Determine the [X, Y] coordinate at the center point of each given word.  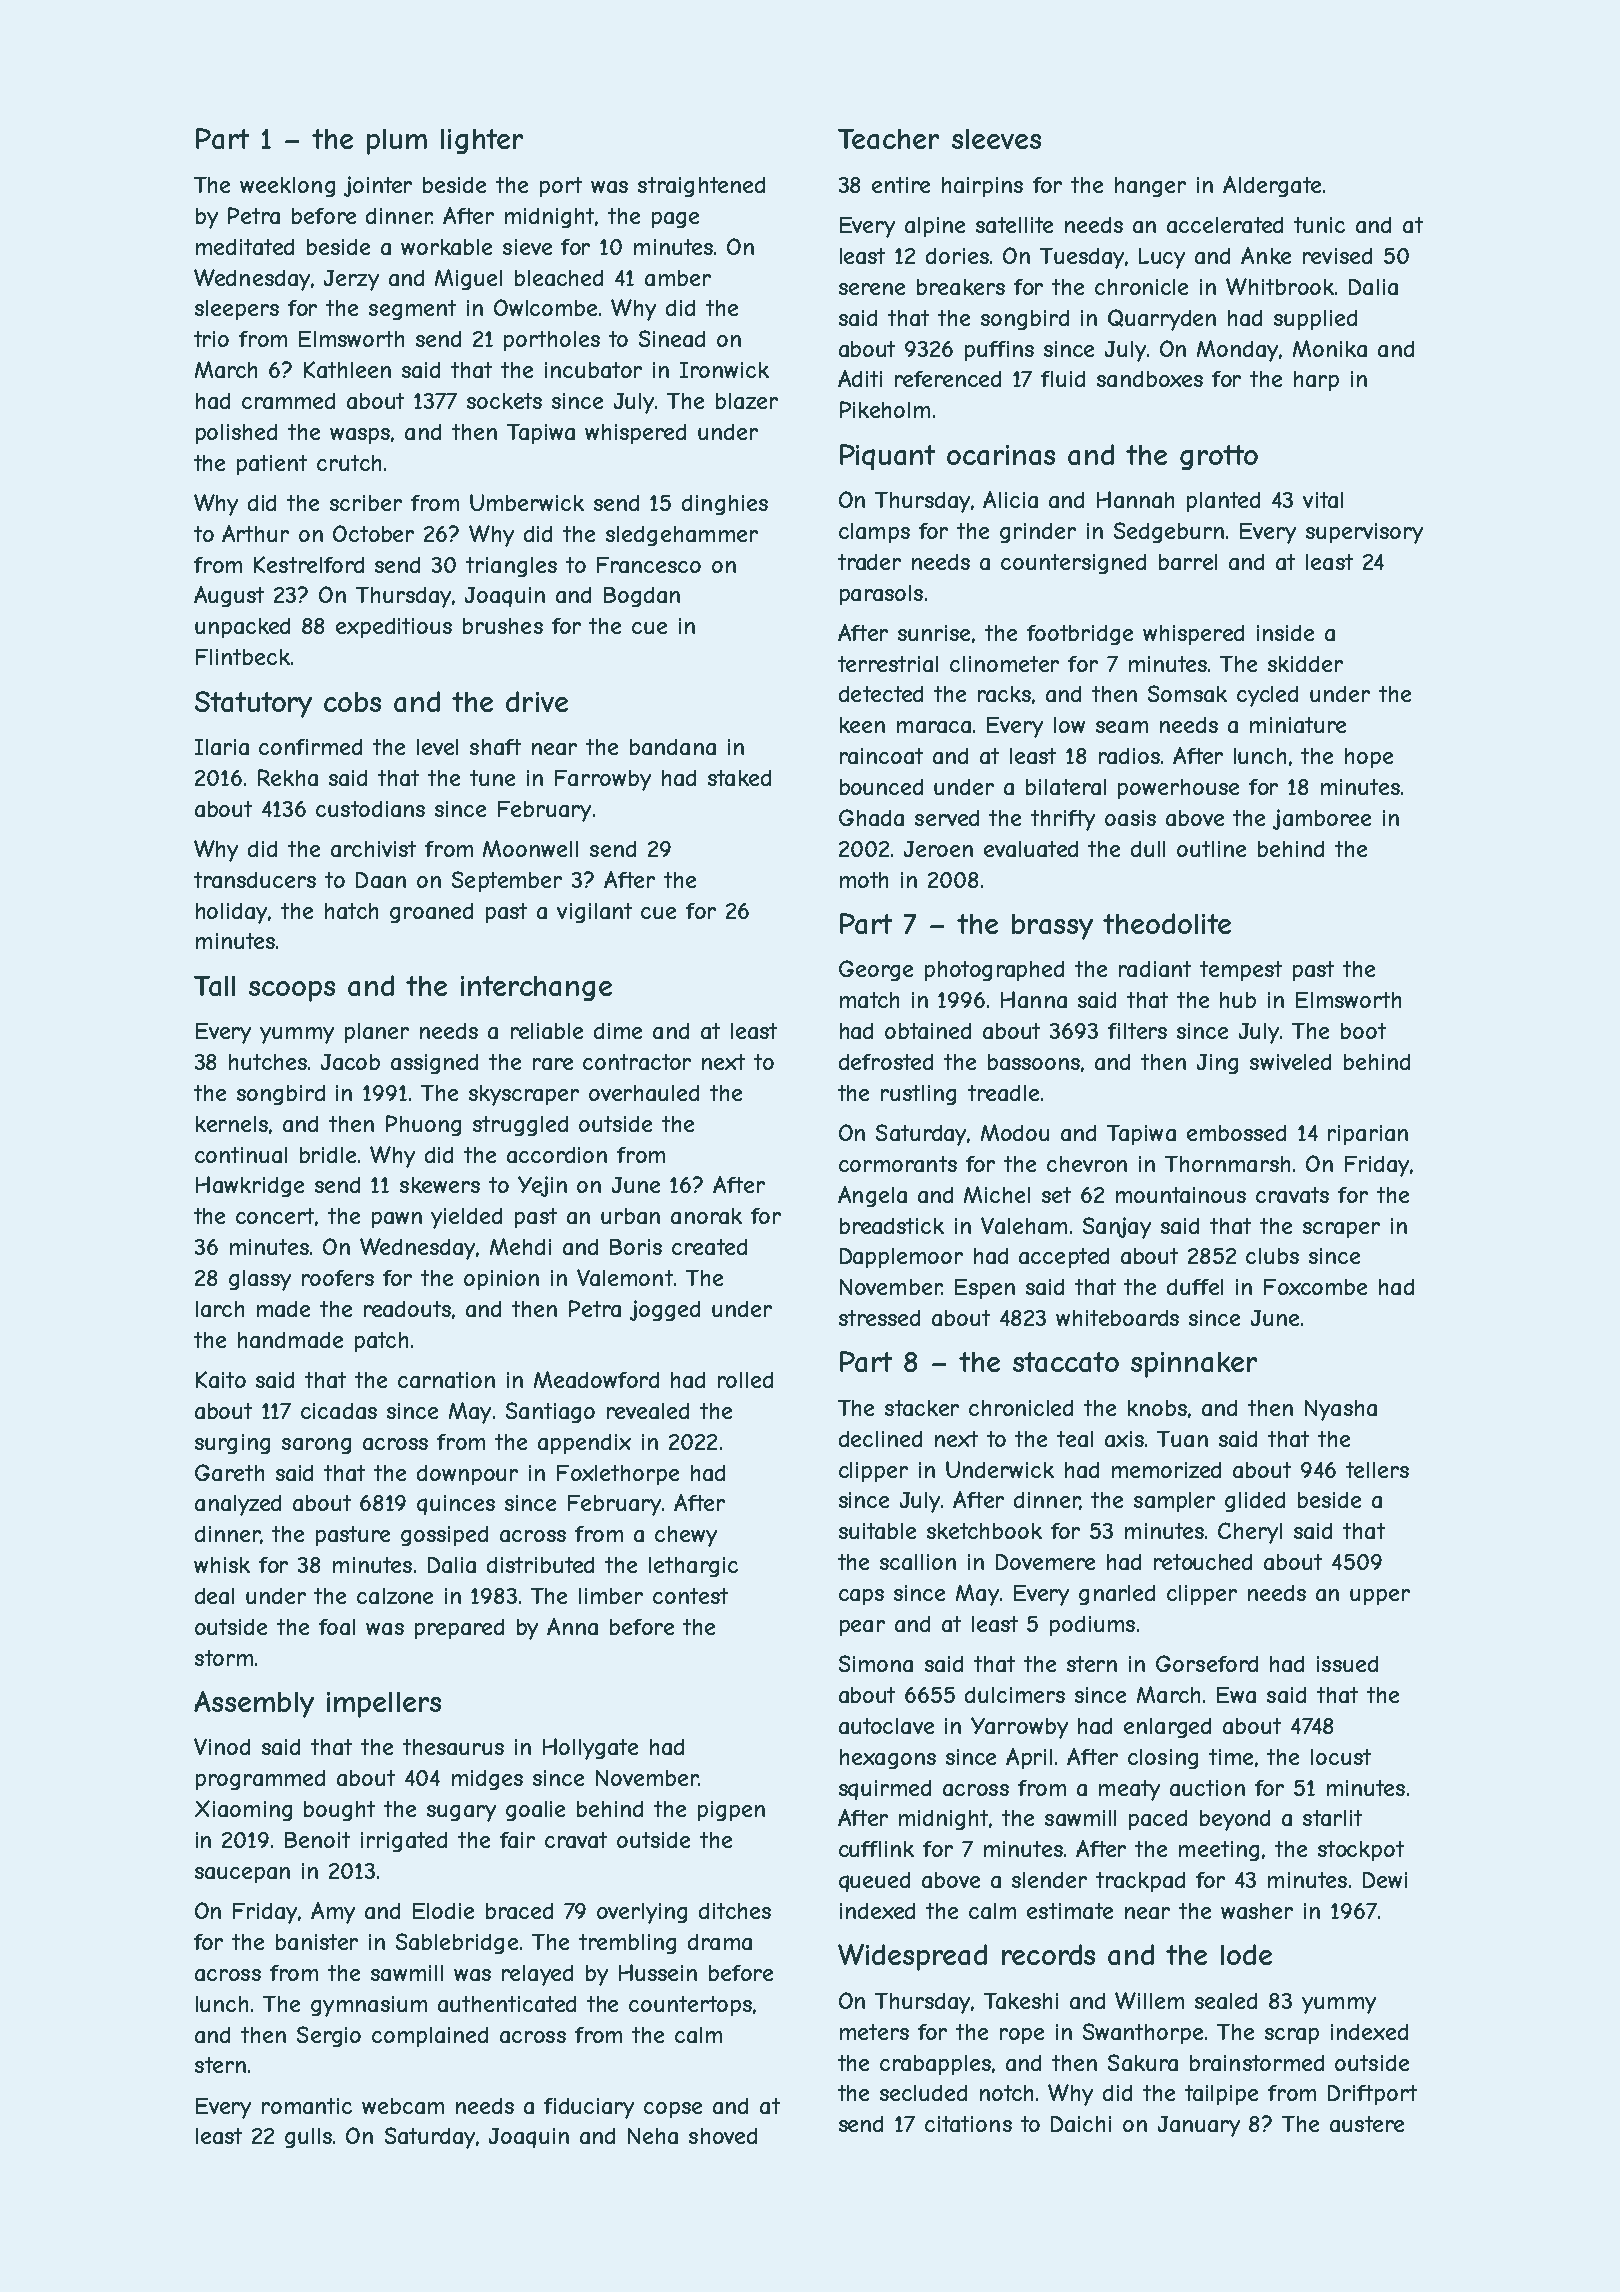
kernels [232, 1124]
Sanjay [1117, 1228]
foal [337, 1627]
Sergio [329, 2036]
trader [869, 562]
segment [412, 310]
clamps [874, 533]
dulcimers [1015, 1695]
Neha [653, 2136]
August [229, 596]
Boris [636, 1247]
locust [1341, 1757]
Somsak [1187, 693]
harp [1316, 381]
